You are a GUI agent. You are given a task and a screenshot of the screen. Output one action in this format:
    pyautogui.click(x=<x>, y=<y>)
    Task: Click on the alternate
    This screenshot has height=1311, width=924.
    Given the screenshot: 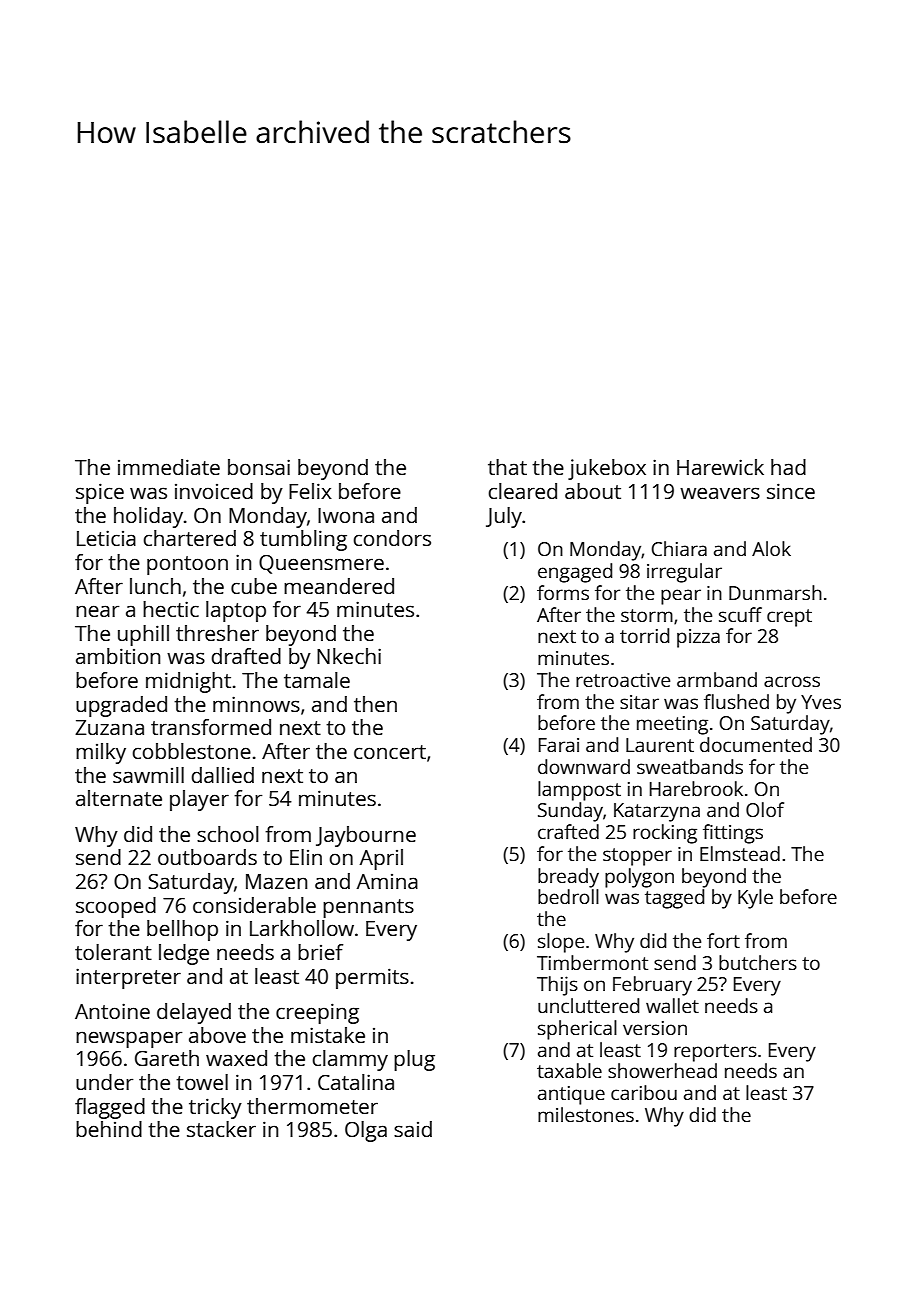 What is the action you would take?
    pyautogui.click(x=119, y=798)
